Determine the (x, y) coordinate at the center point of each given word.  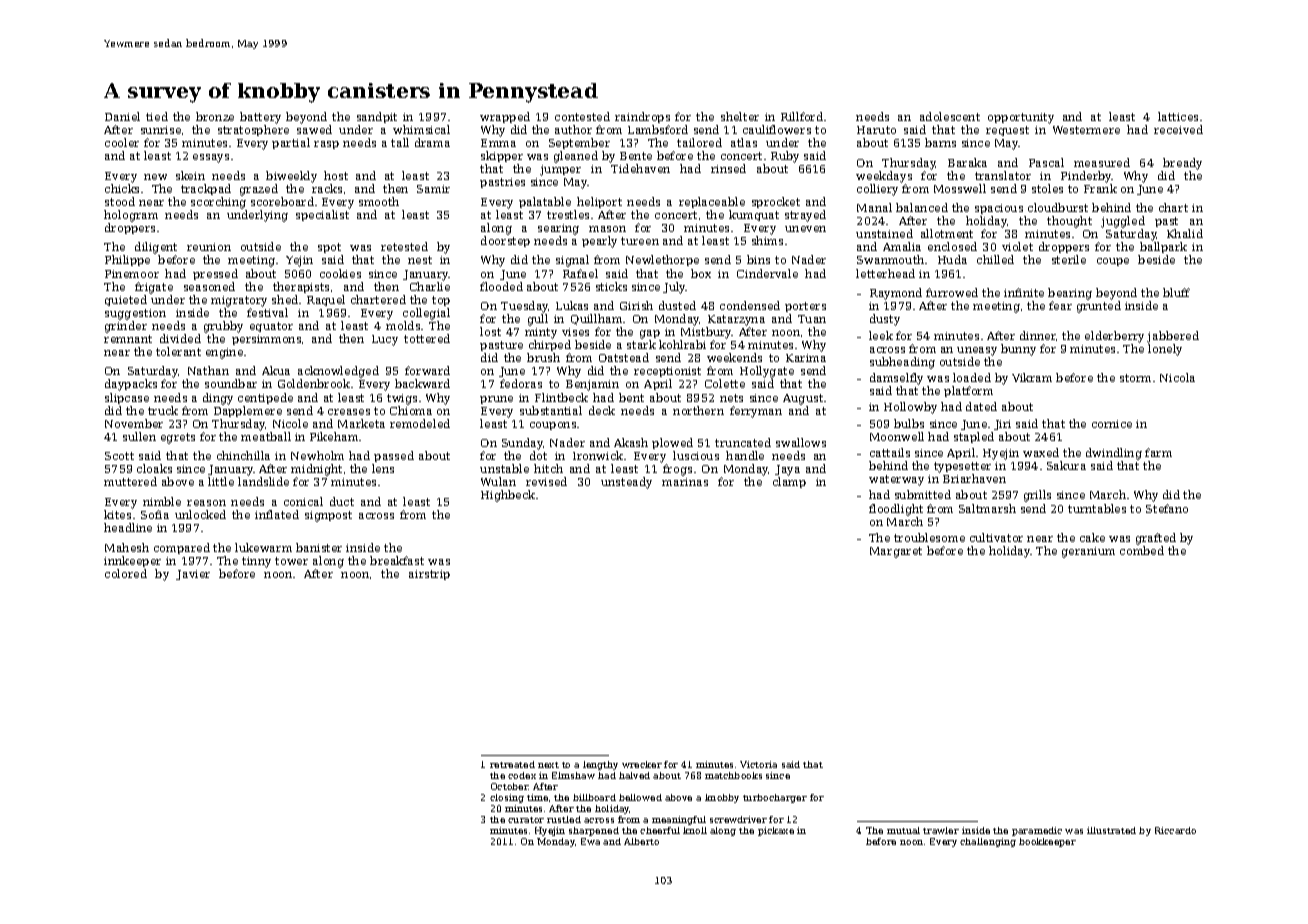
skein (190, 175)
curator (526, 820)
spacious (999, 209)
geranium (1088, 552)
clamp (789, 482)
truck (163, 410)
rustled (564, 819)
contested (582, 116)
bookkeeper (1047, 842)
